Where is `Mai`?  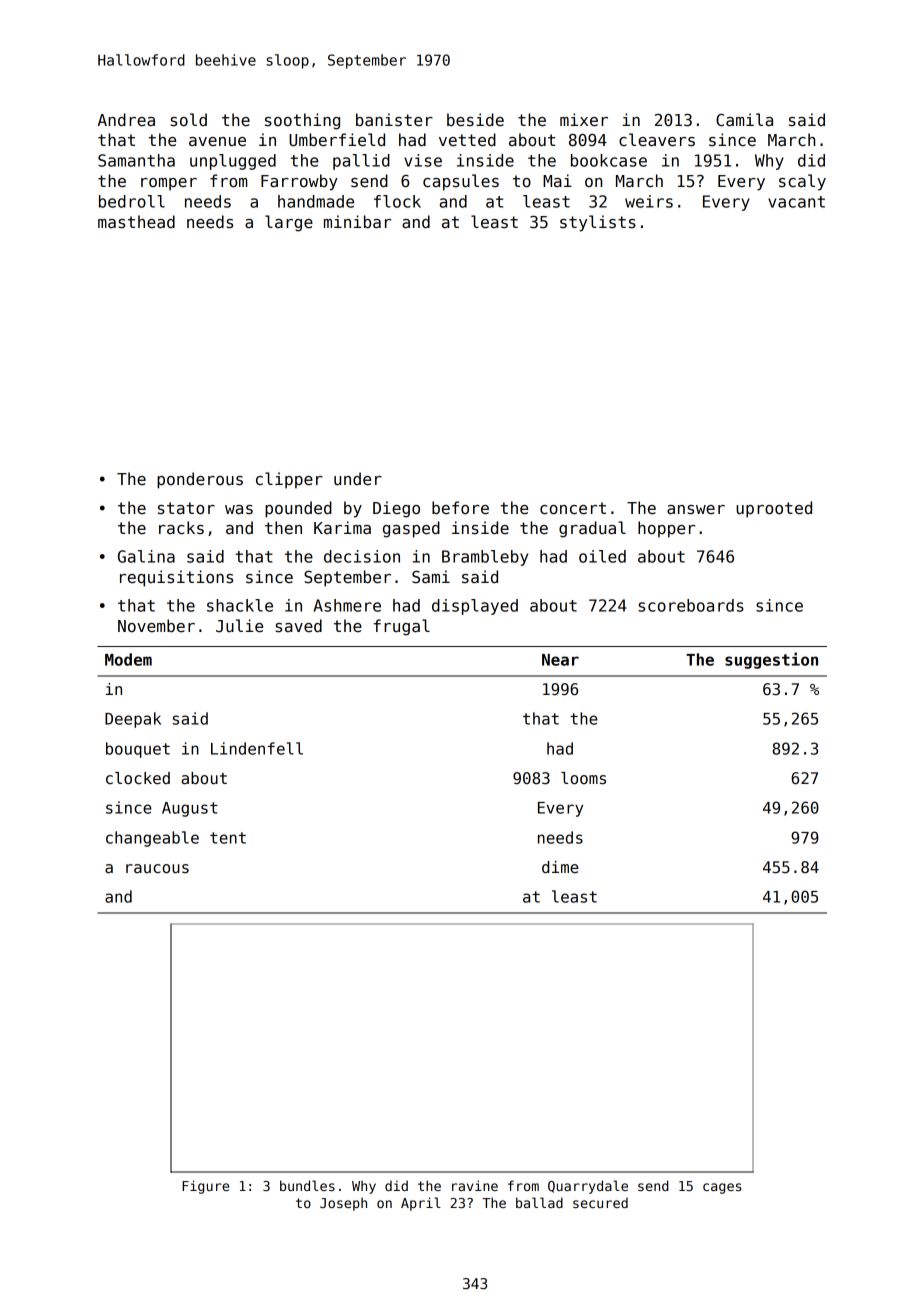 Mai is located at coordinates (557, 180).
